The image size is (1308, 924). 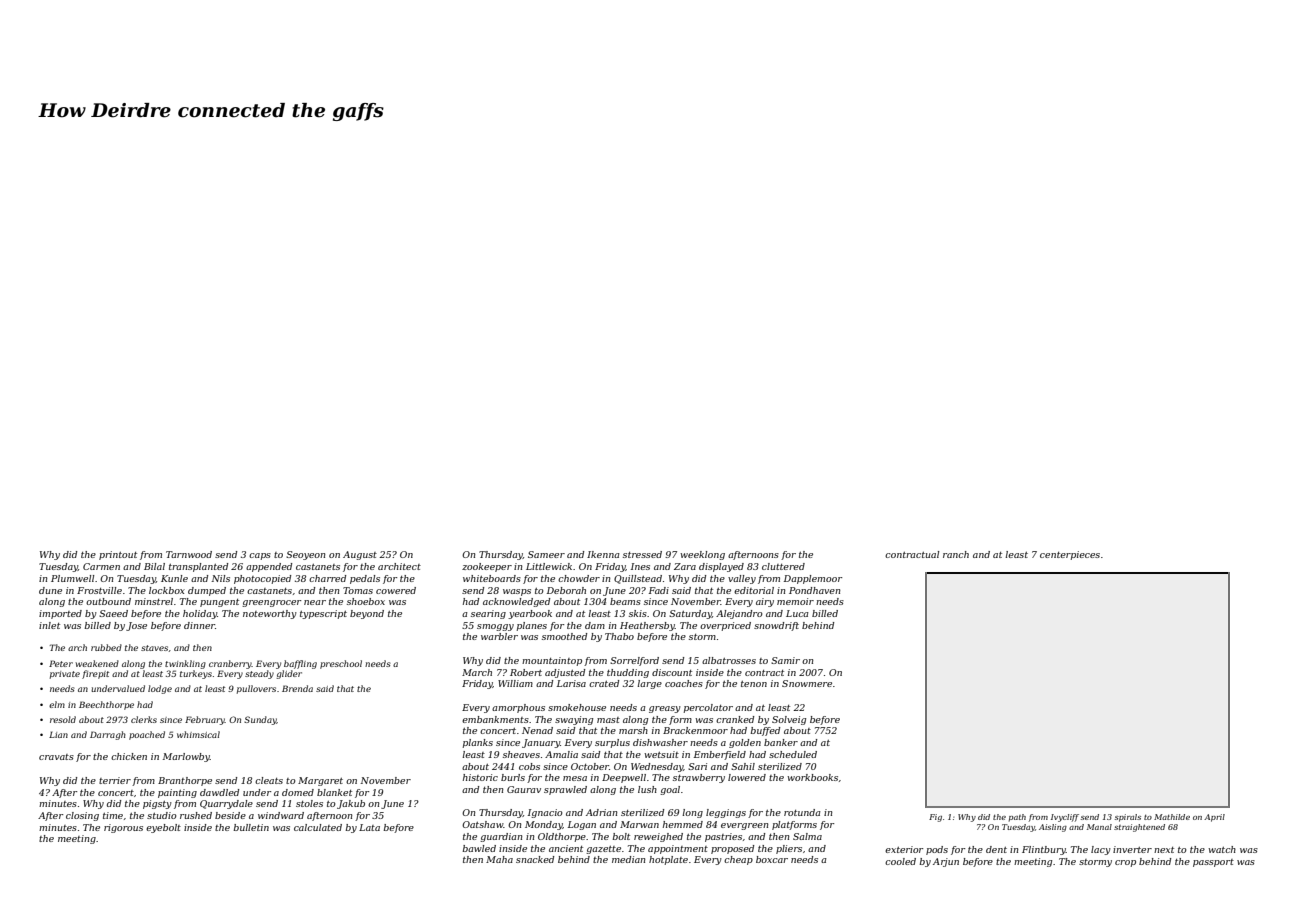 What do you see at coordinates (334, 792) in the screenshot?
I see `blanket` at bounding box center [334, 792].
